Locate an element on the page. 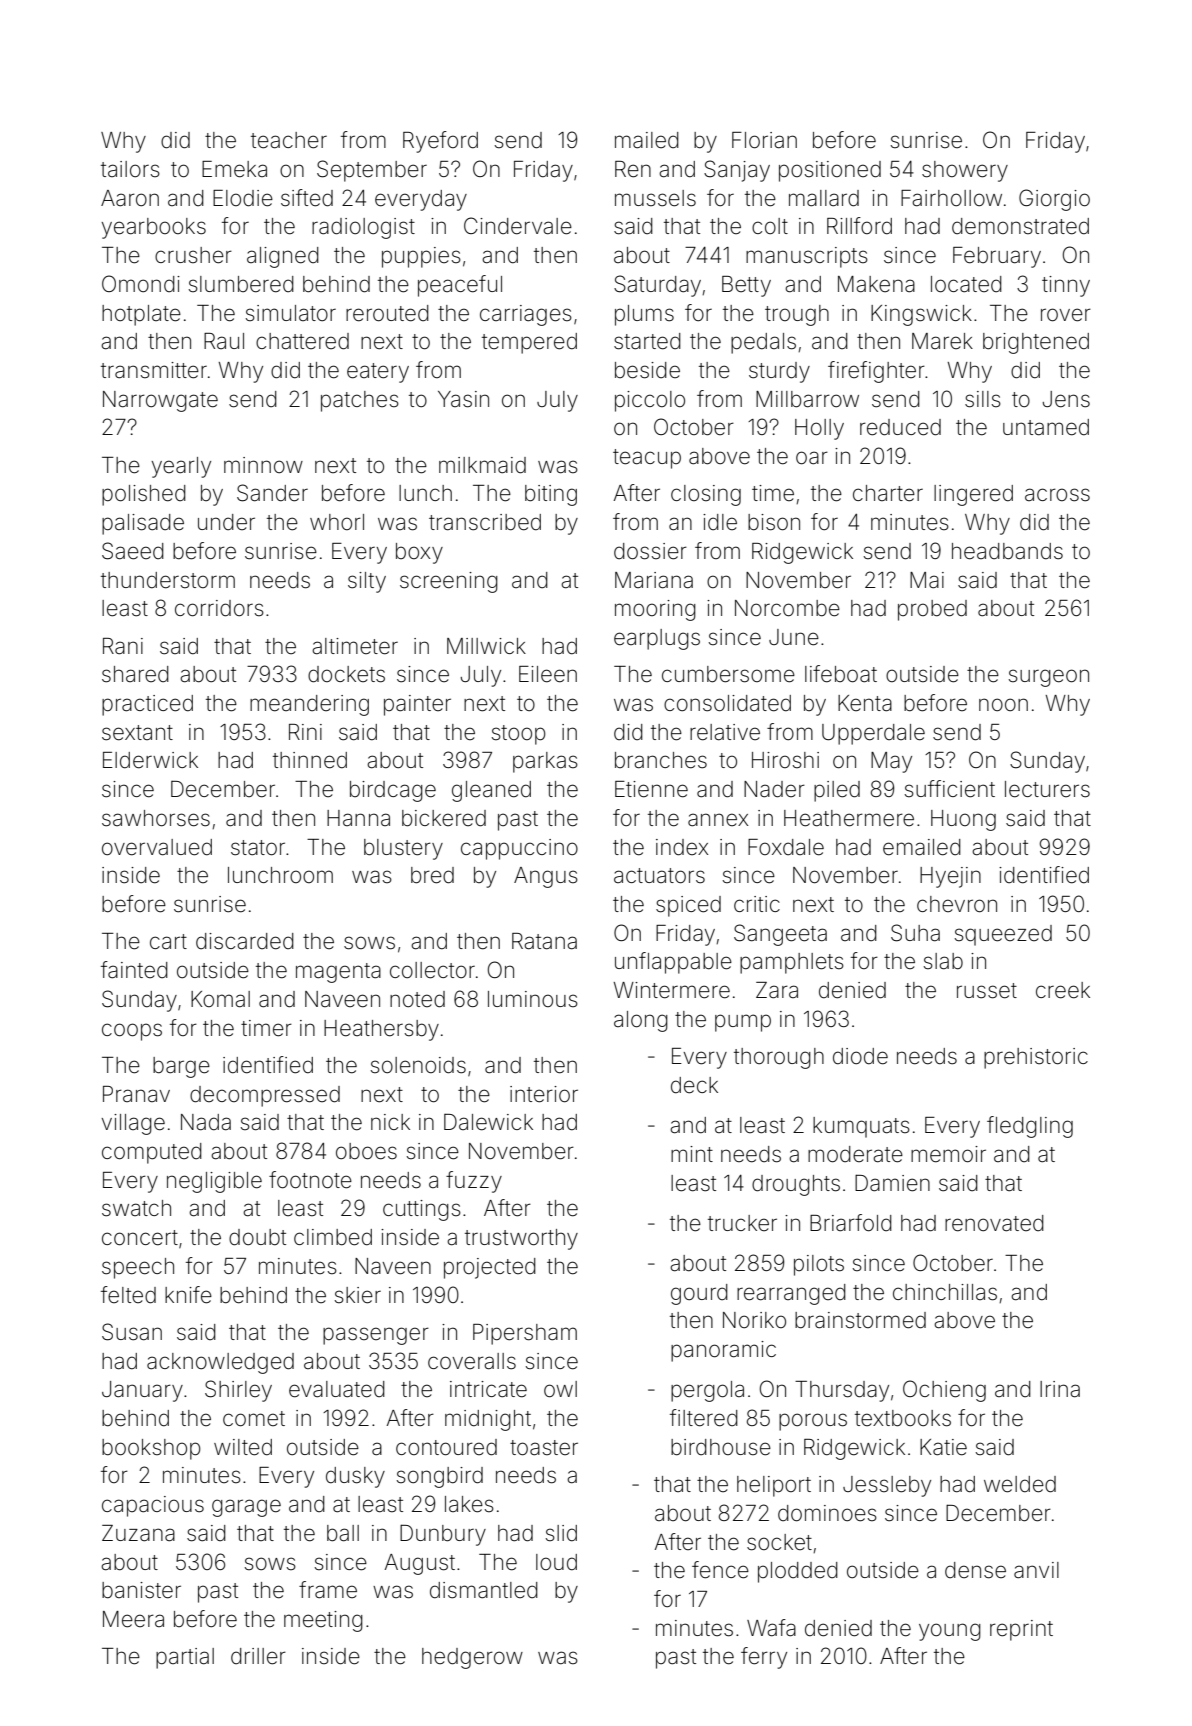 The image size is (1192, 1726). Elderwick is located at coordinates (150, 760).
